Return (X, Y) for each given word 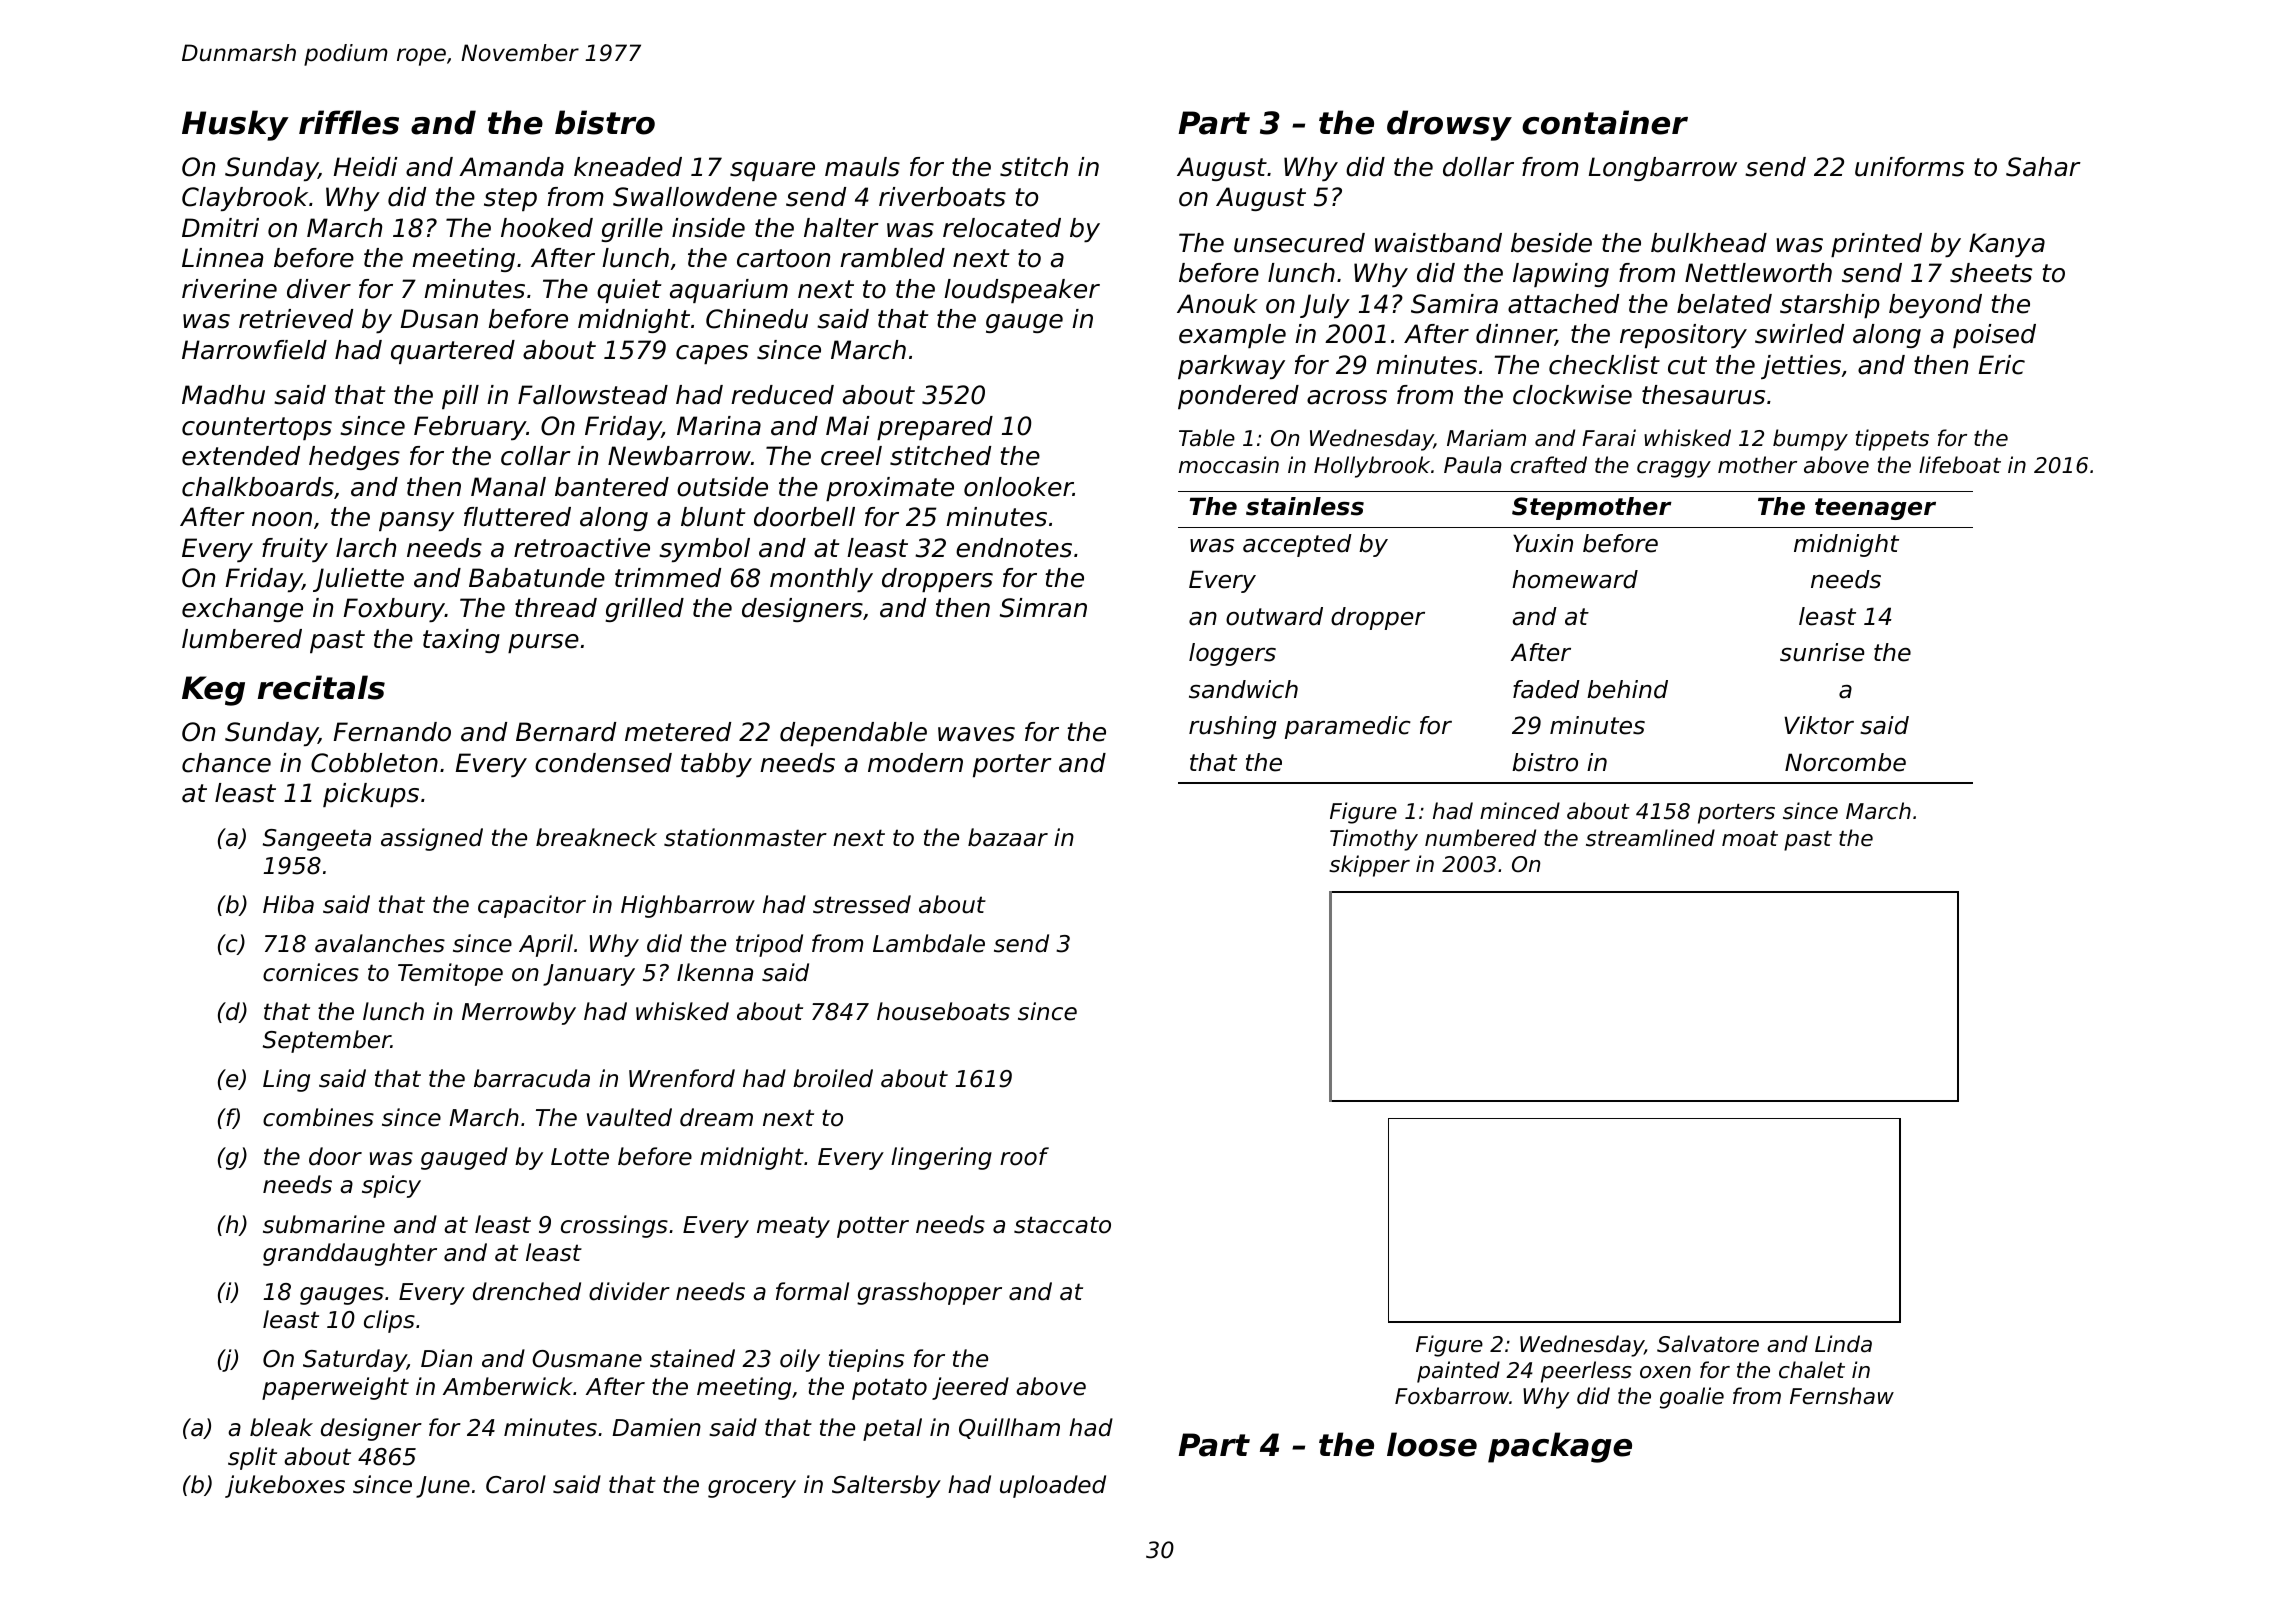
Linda (1843, 1344)
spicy (391, 1186)
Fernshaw (1842, 1396)
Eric (2002, 365)
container (1605, 122)
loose (1432, 1444)
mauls (862, 167)
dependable (853, 734)
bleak (281, 1427)
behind (1627, 689)
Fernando (392, 732)
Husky (235, 125)
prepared (935, 428)
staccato (1062, 1225)
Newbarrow (679, 456)
